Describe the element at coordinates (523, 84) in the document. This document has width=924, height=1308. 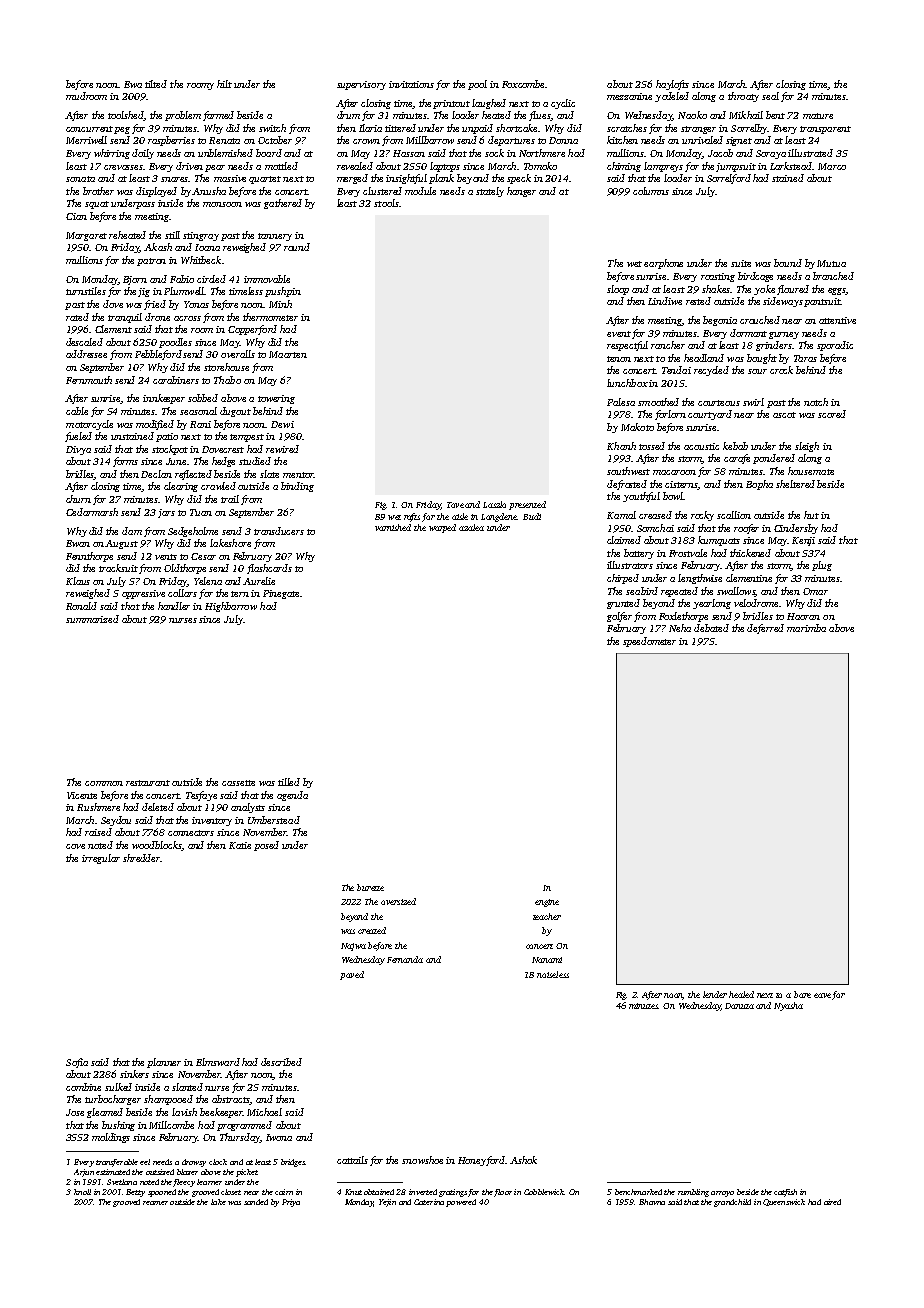
I see `Foxcombe` at that location.
